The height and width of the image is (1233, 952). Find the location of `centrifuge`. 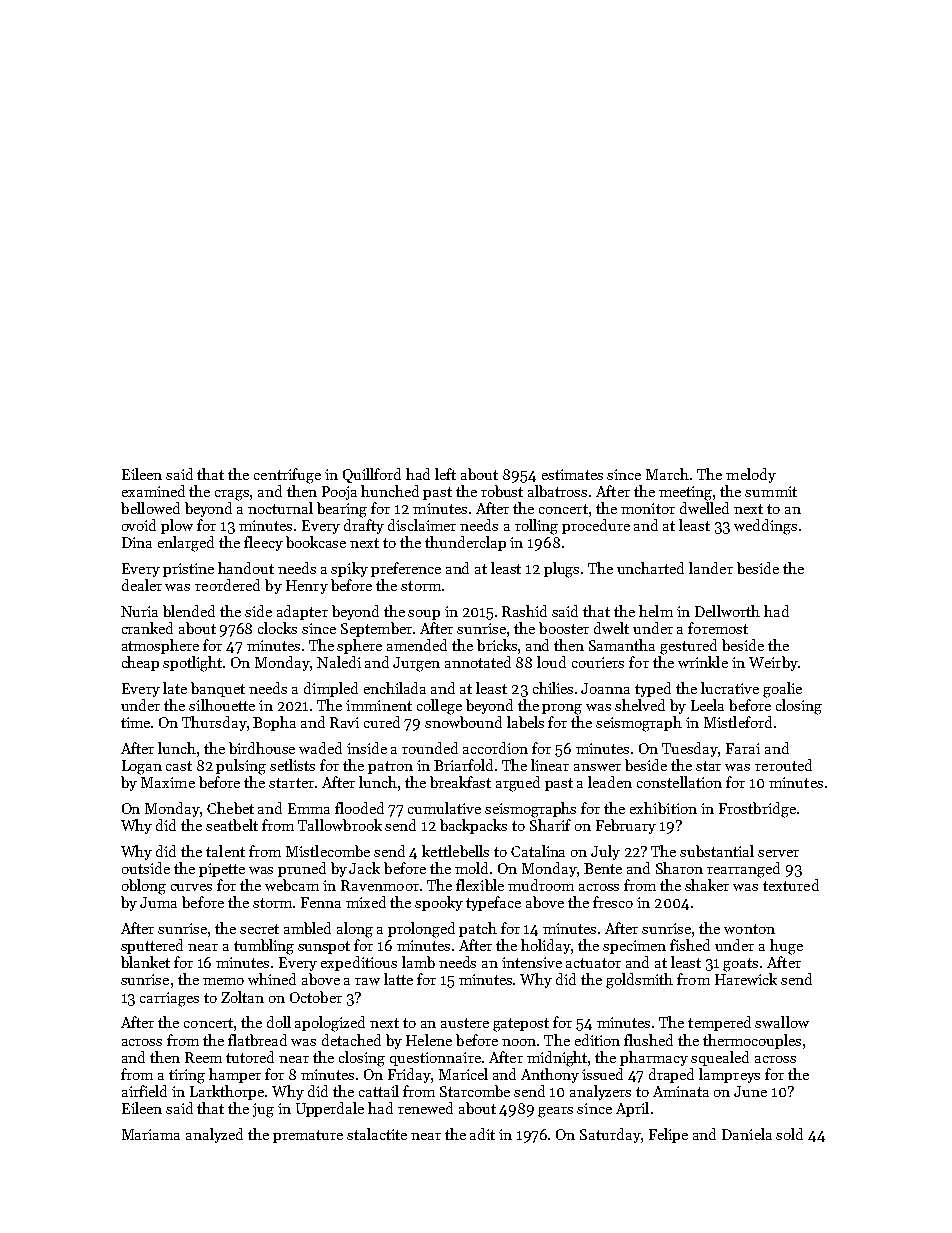

centrifuge is located at coordinates (287, 476).
